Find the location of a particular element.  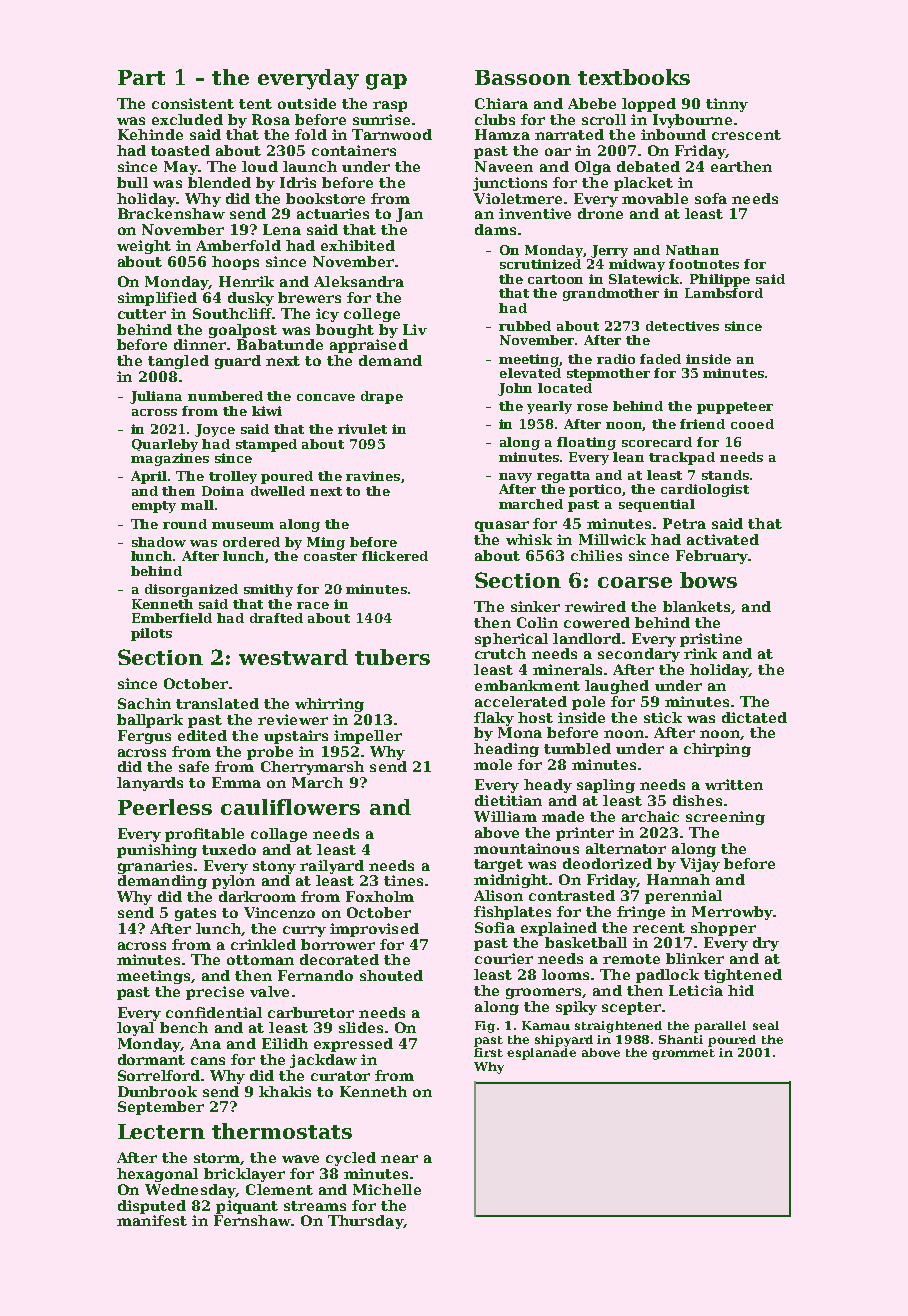

sinker is located at coordinates (535, 606).
